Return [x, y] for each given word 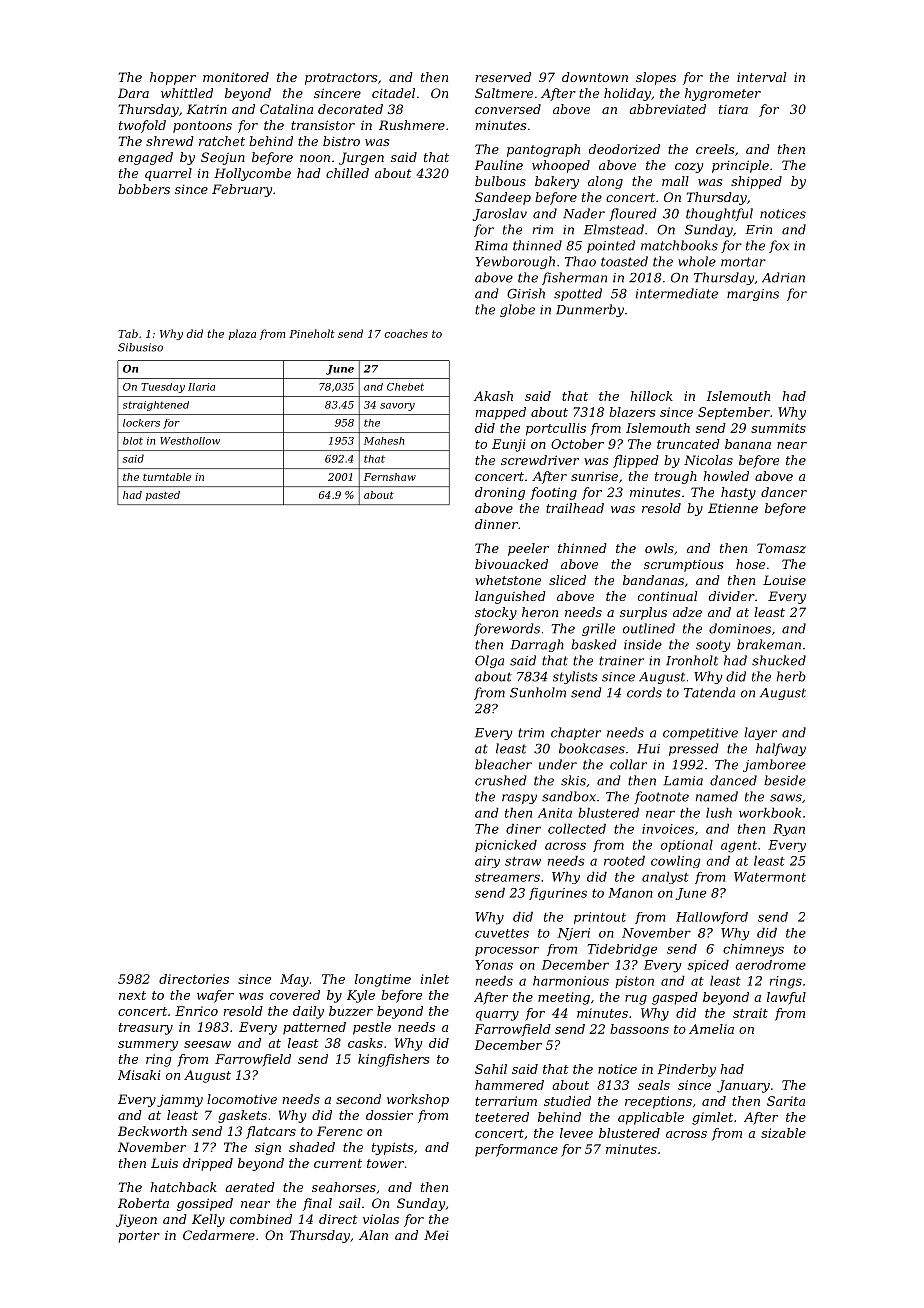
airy [487, 862]
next [132, 995]
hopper [173, 78]
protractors [341, 79]
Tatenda [709, 692]
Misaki [139, 1075]
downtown [595, 77]
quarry [497, 1016]
